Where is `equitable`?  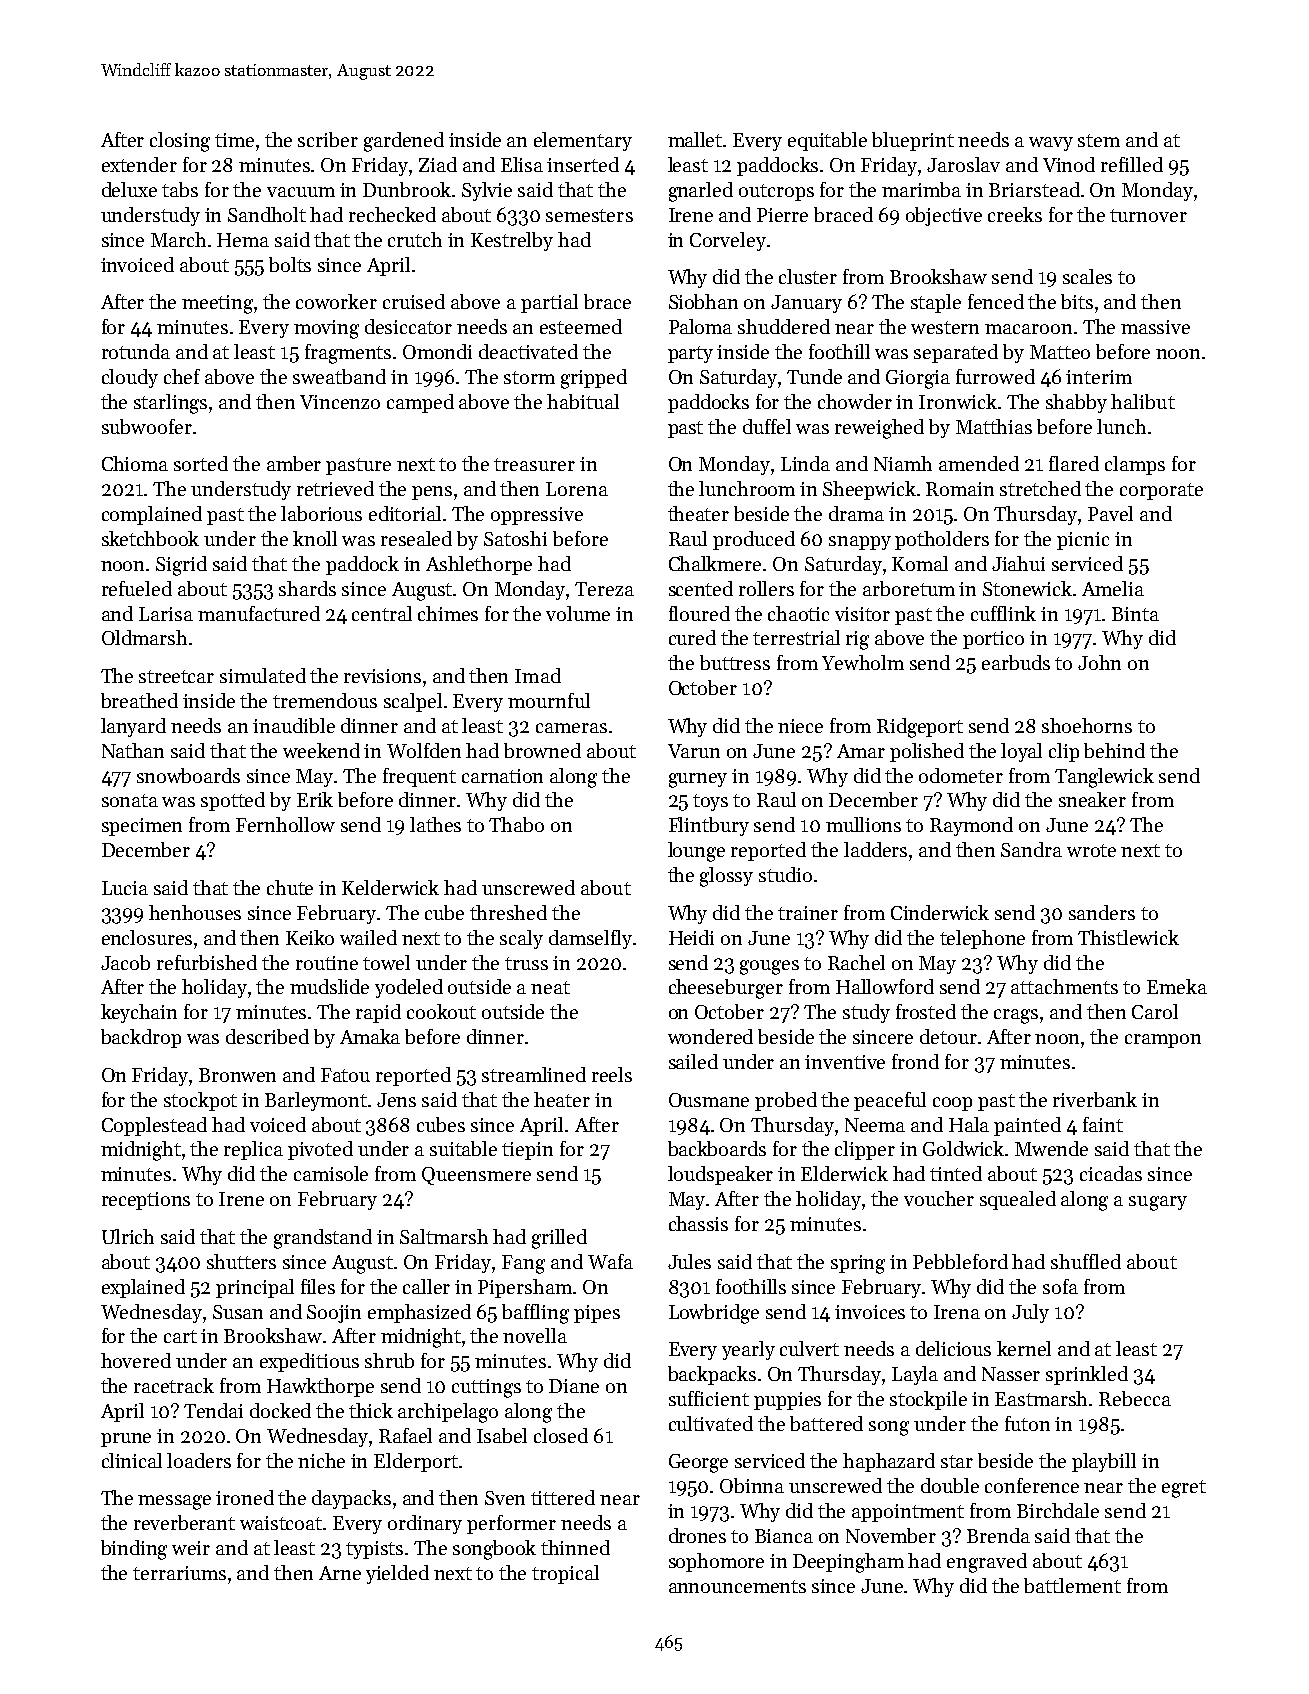 equitable is located at coordinates (827, 141).
